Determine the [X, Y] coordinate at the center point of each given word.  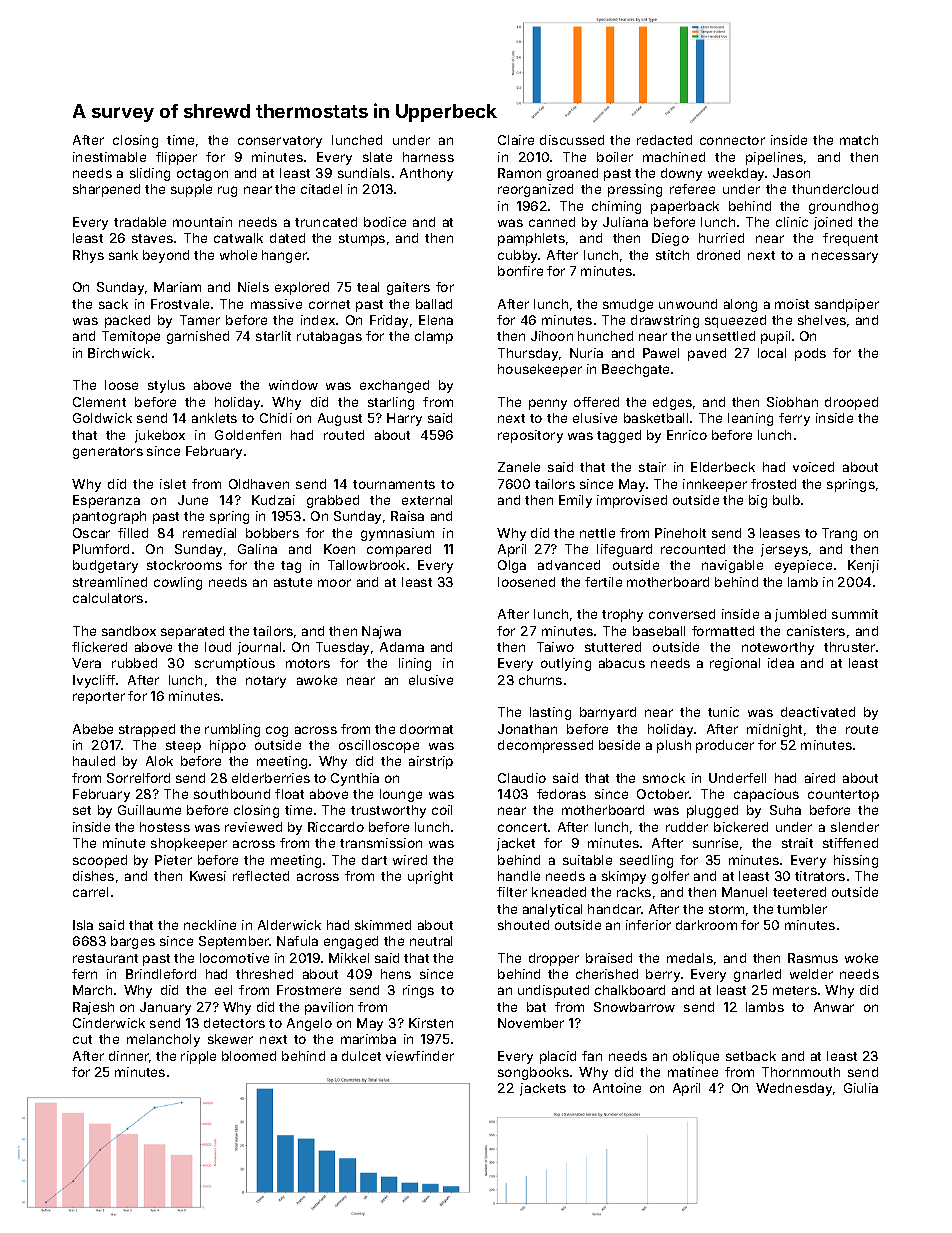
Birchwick [119, 353]
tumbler [802, 909]
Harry [404, 419]
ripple [198, 1057]
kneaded [559, 892]
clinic [792, 222]
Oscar [91, 533]
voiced [813, 467]
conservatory [280, 142]
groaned [572, 174]
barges [133, 942]
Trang [839, 534]
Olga [512, 566]
